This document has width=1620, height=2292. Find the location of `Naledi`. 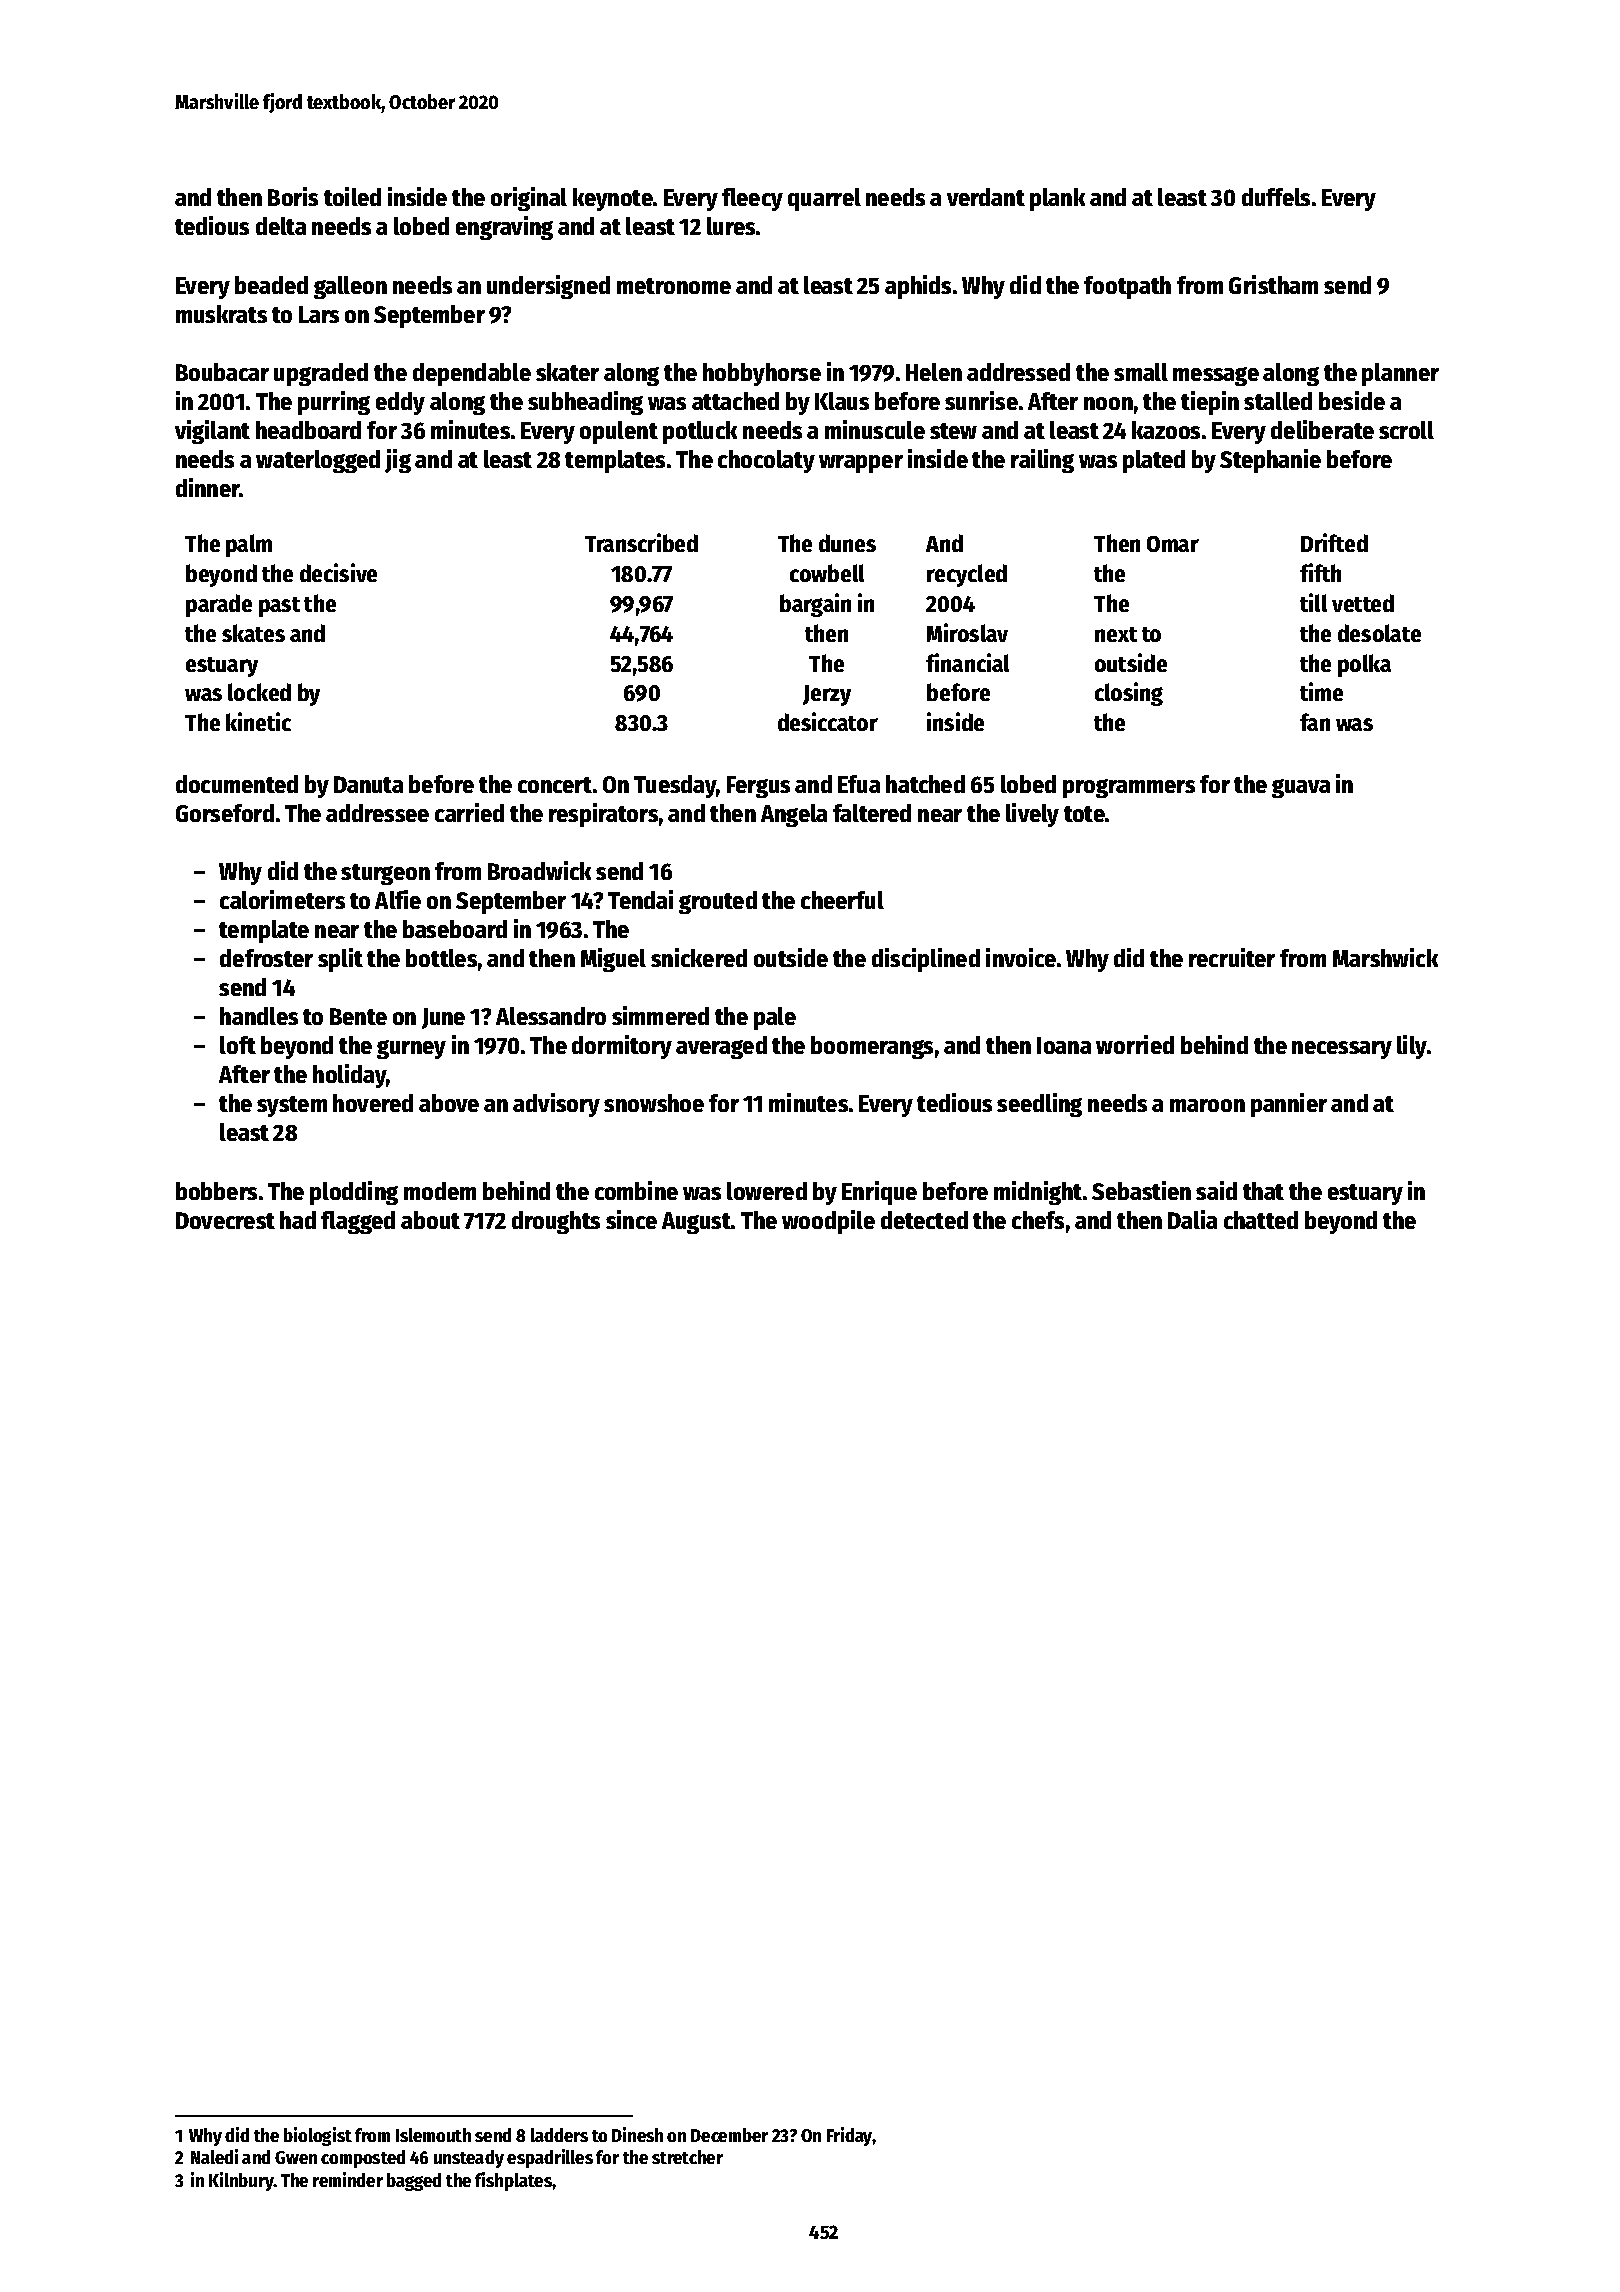

Naledi is located at coordinates (214, 2156).
